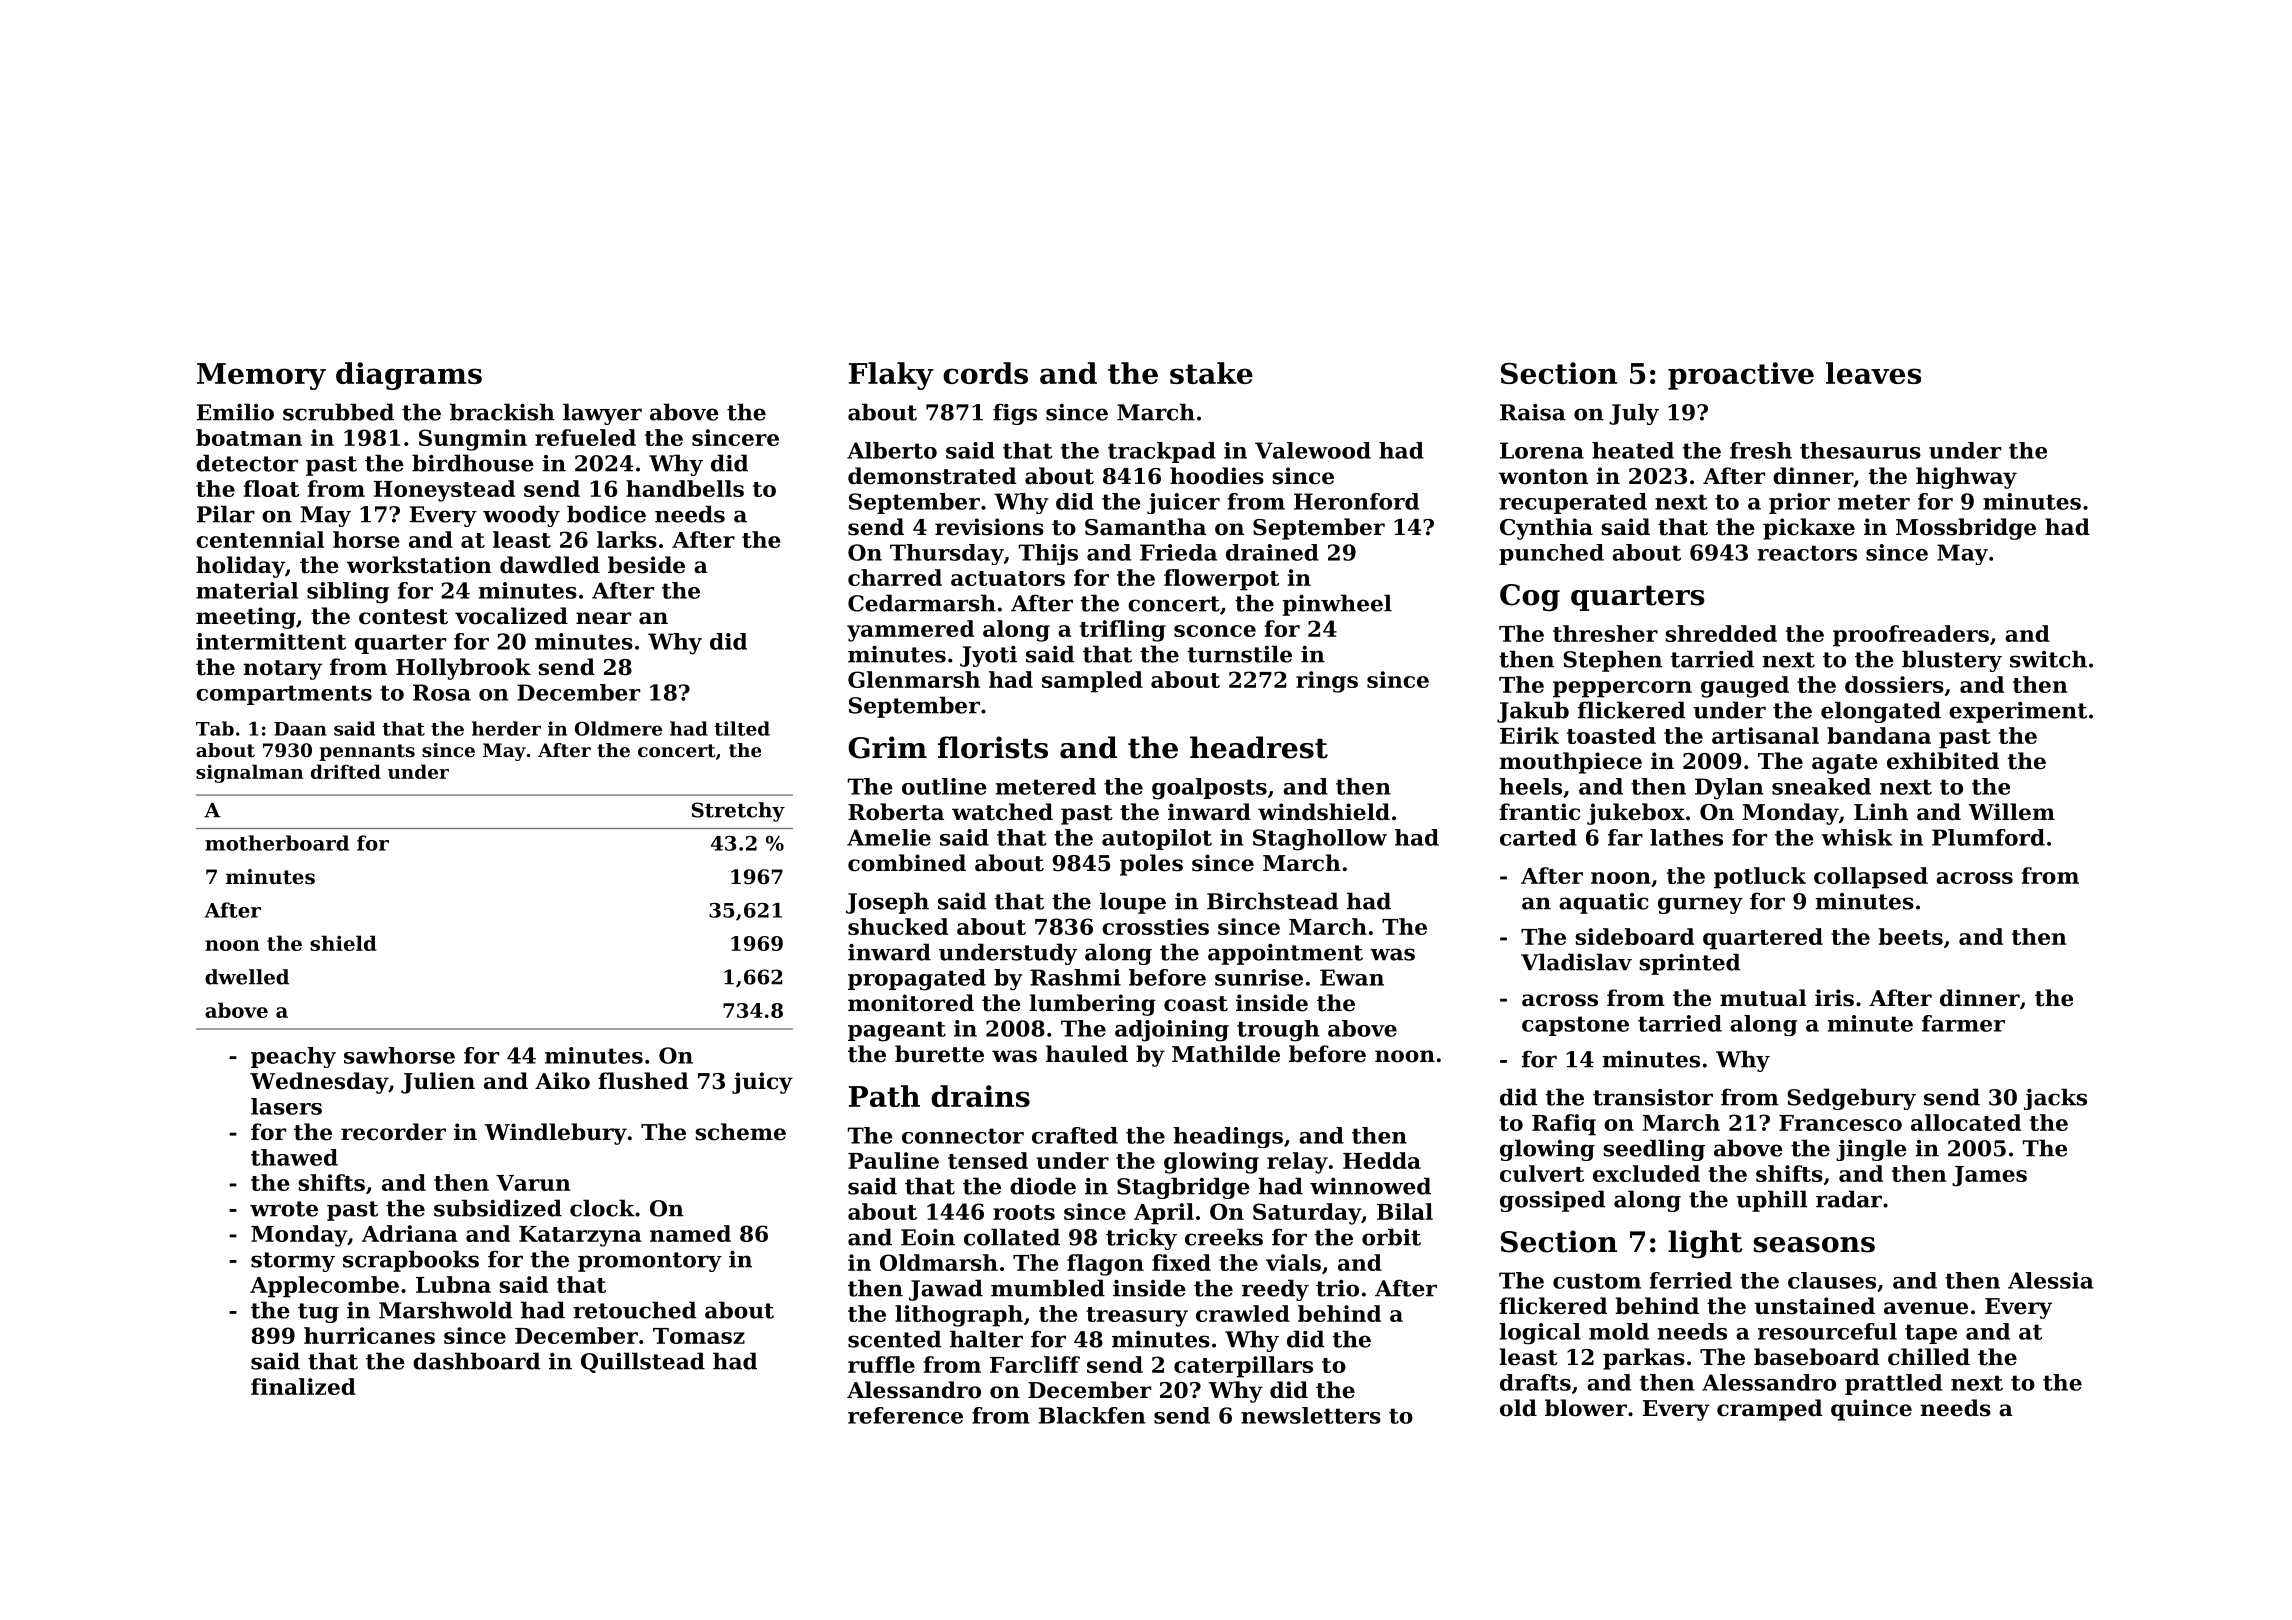 This image has width=2292, height=1620. Describe the element at coordinates (2012, 812) in the image. I see `Willem` at that location.
